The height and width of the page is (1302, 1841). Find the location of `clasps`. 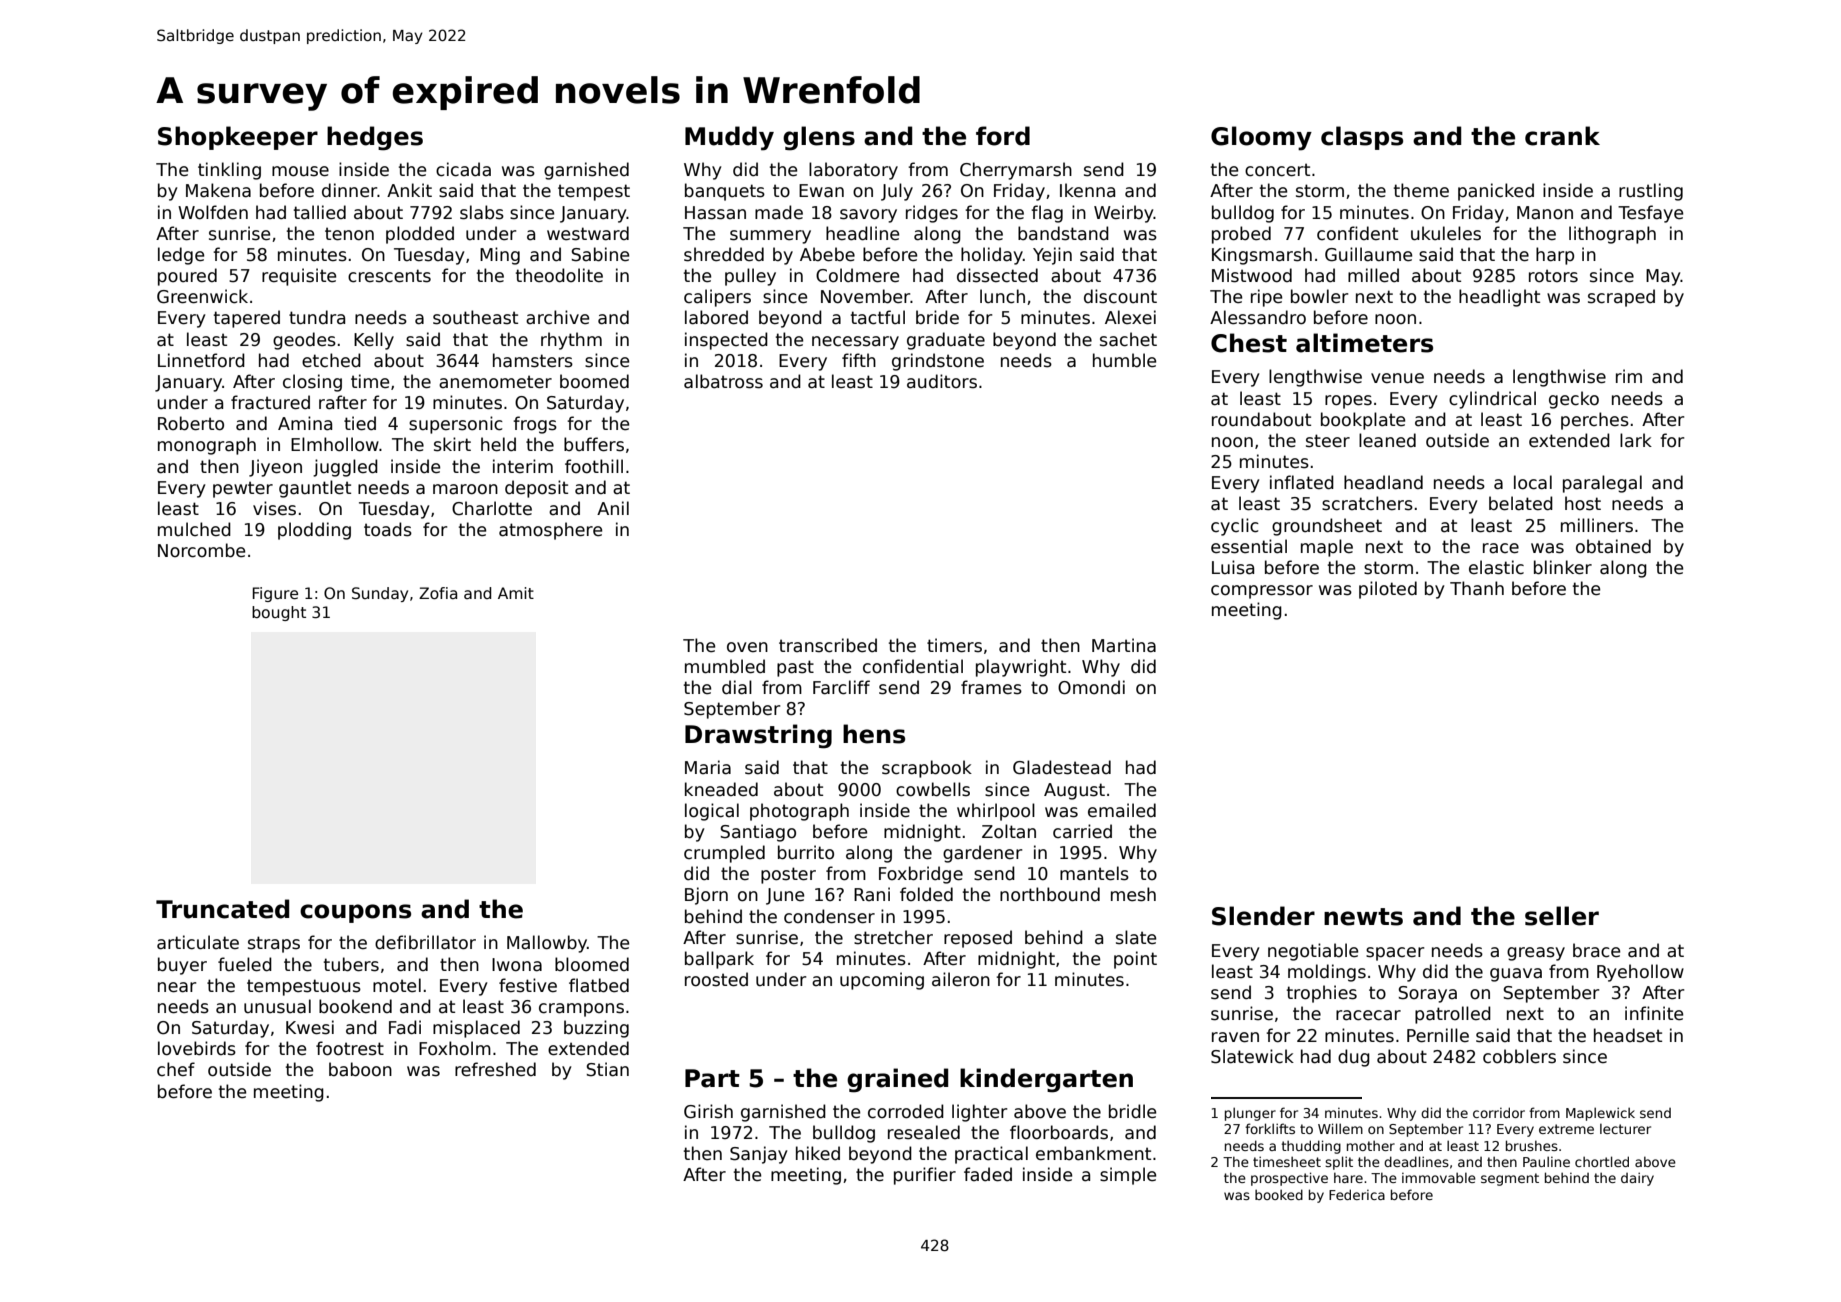

clasps is located at coordinates (1362, 138).
